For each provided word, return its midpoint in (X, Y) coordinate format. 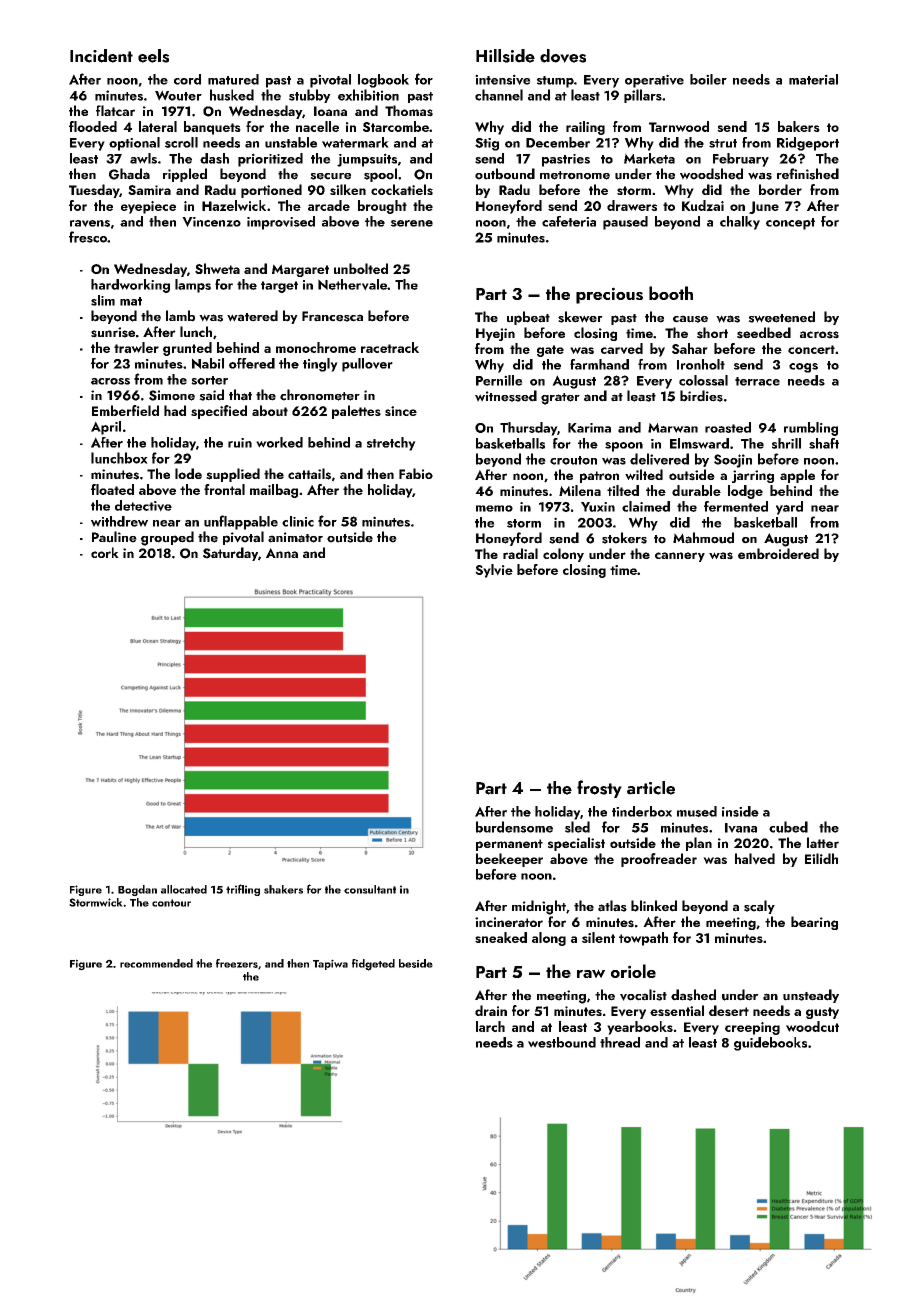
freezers (237, 963)
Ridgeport (808, 144)
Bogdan (137, 890)
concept (790, 224)
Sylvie (494, 571)
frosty (599, 789)
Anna (282, 553)
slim (103, 300)
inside (740, 811)
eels (153, 56)
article (651, 788)
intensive (503, 79)
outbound (505, 174)
